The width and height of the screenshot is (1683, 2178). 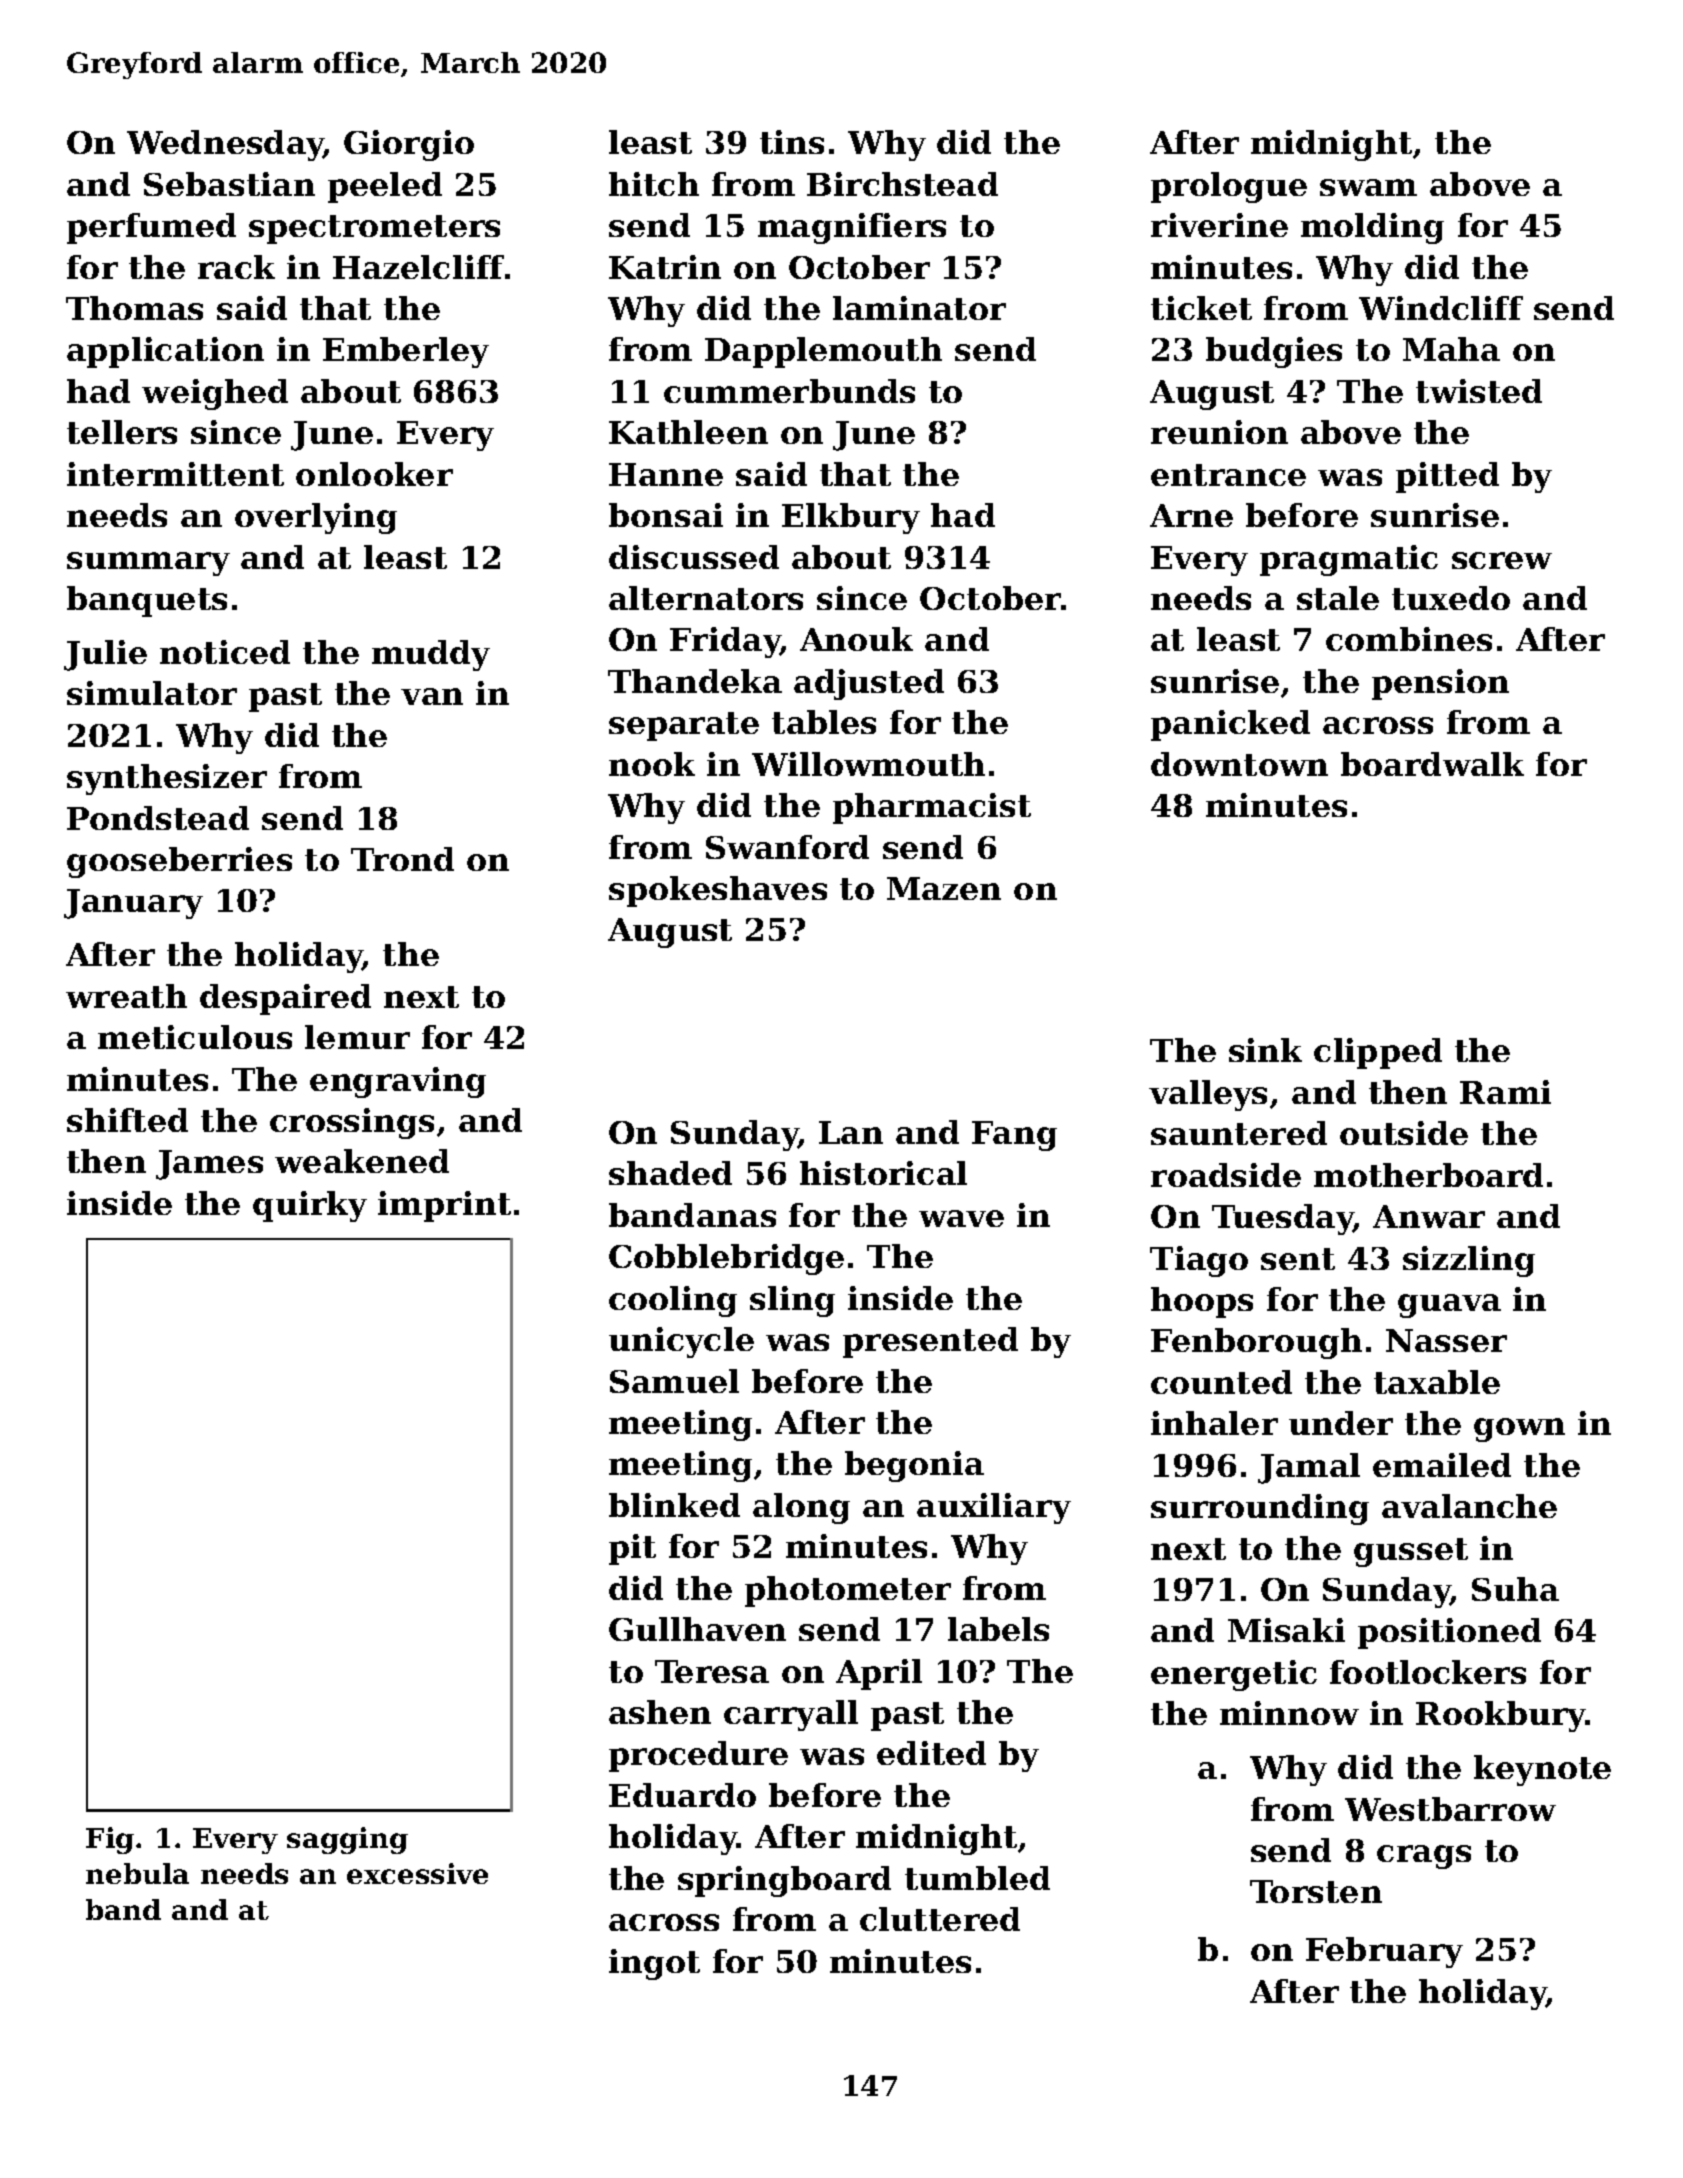 I want to click on tables, so click(x=824, y=722).
